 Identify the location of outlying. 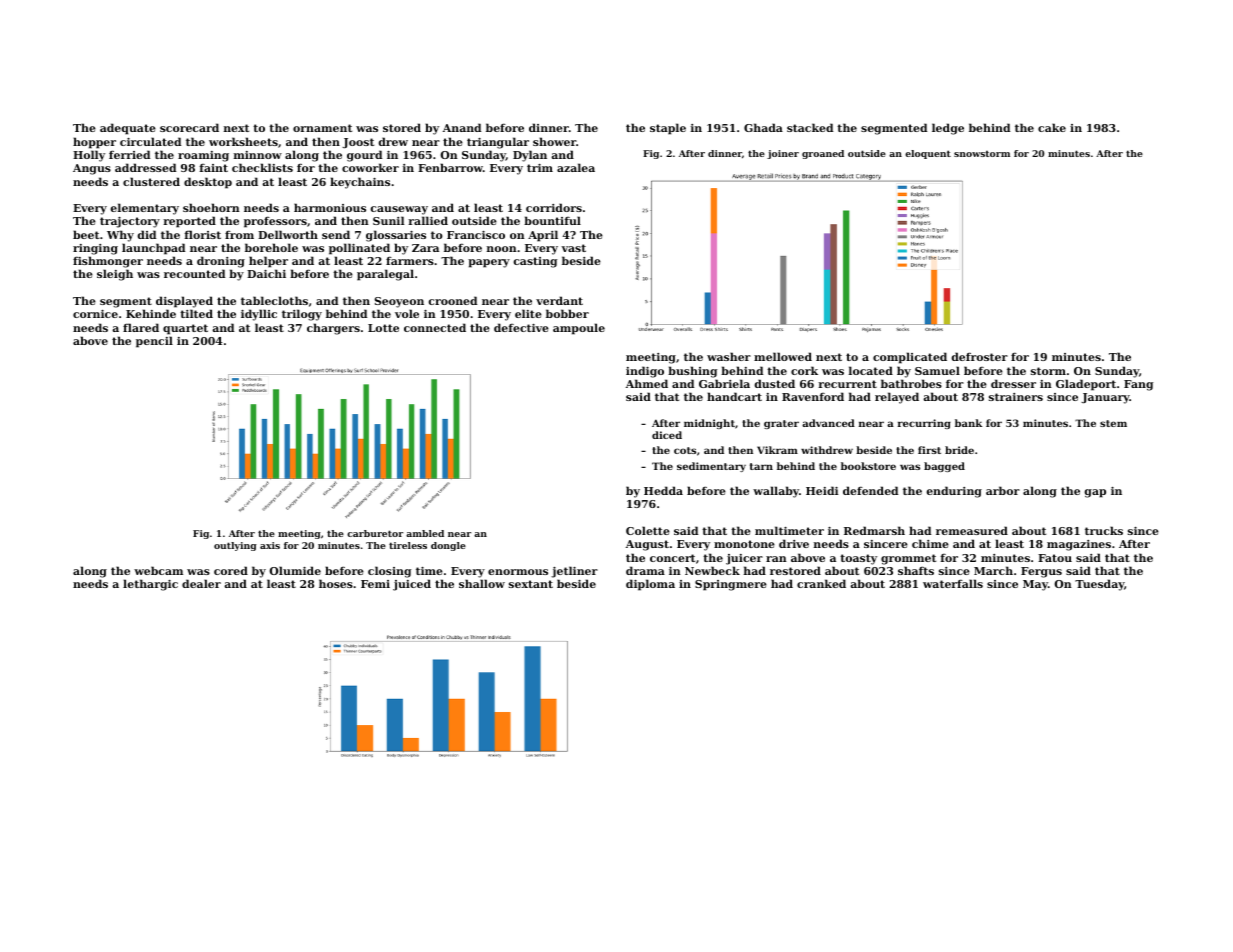
(235, 546).
